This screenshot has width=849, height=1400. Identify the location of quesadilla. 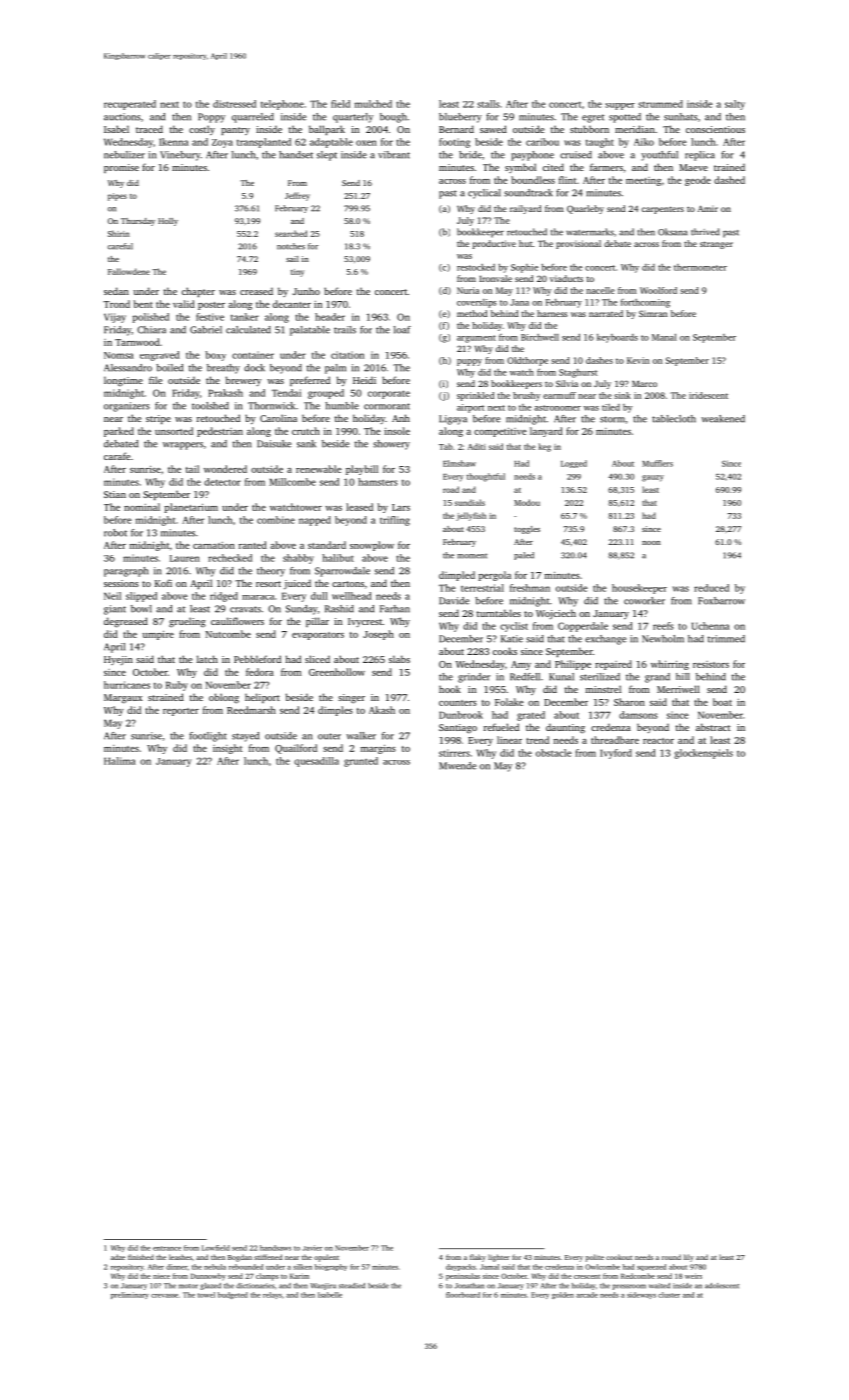
(316, 762).
